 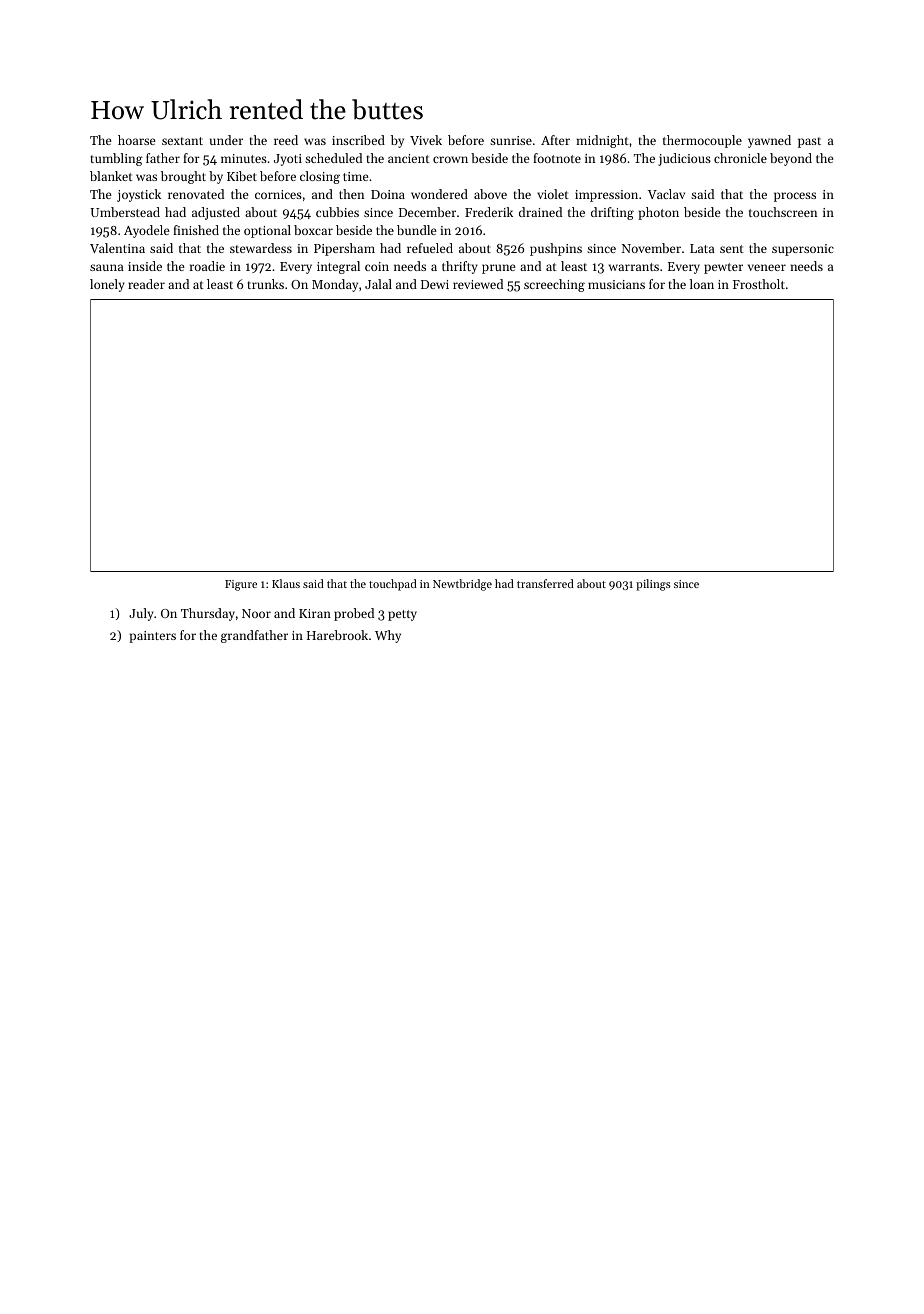 What do you see at coordinates (388, 636) in the image?
I see `Why` at bounding box center [388, 636].
